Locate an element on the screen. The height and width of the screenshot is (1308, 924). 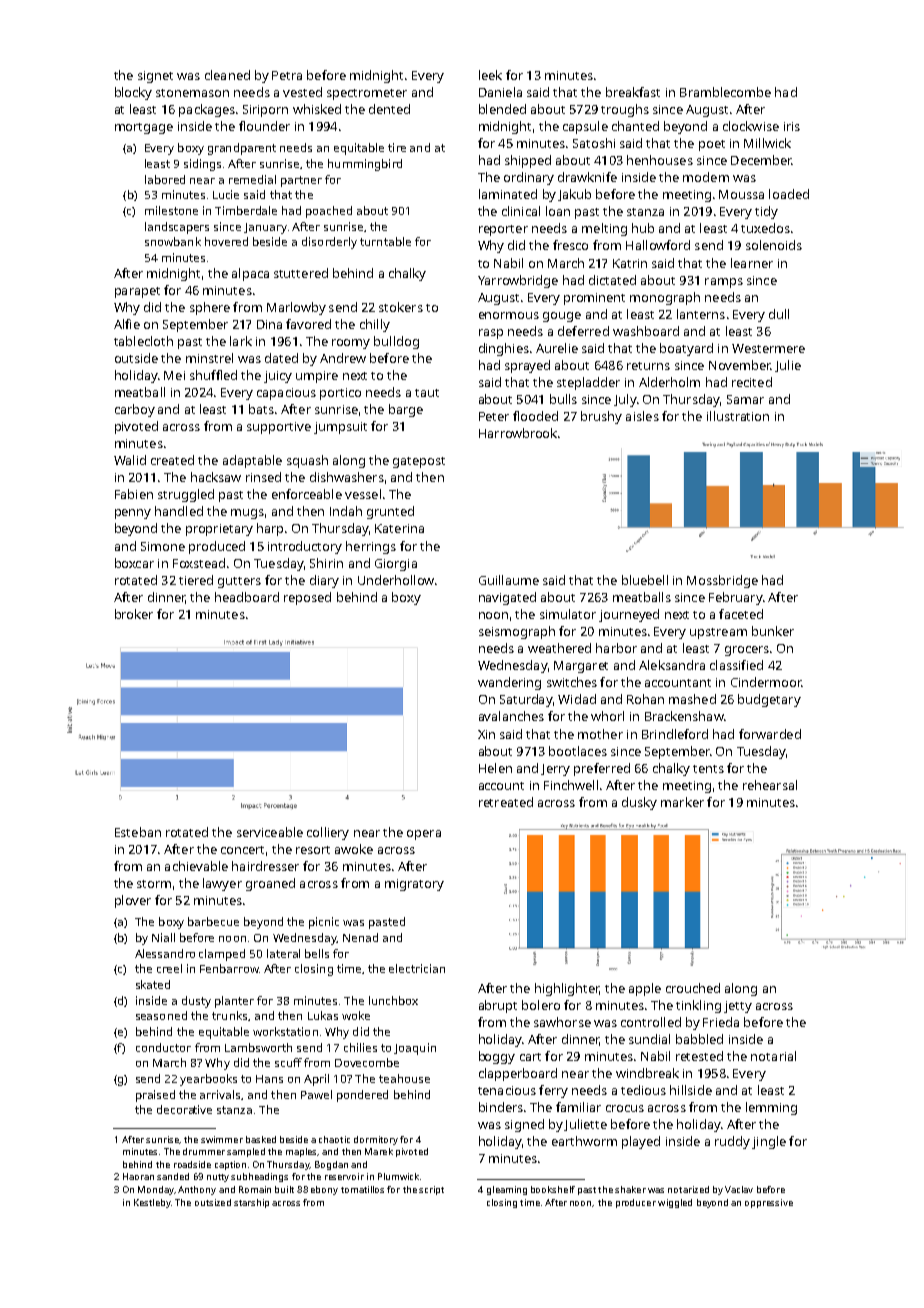
starship is located at coordinates (251, 1203).
